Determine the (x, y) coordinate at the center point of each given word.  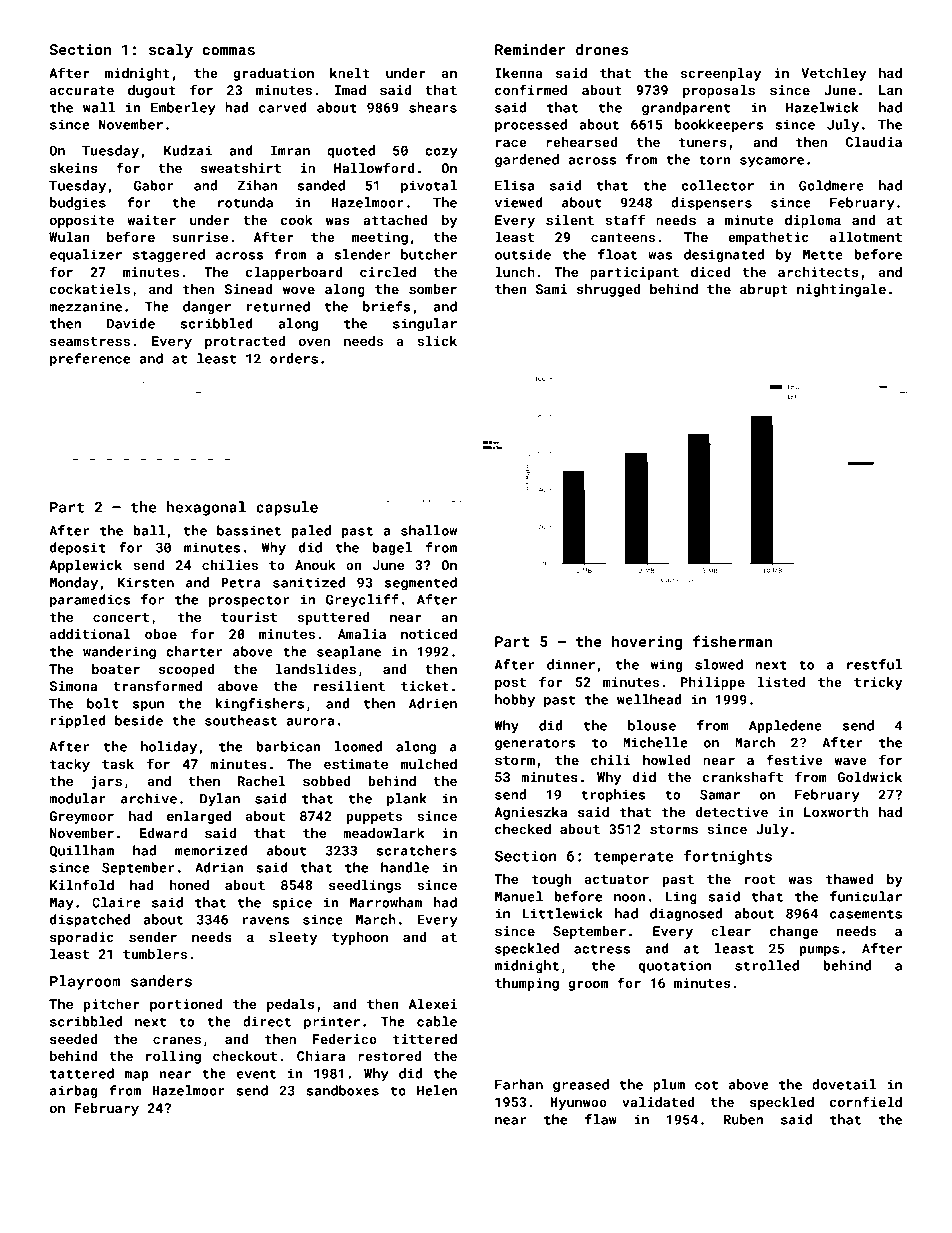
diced (710, 272)
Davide (131, 323)
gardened (527, 161)
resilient (349, 686)
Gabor (154, 185)
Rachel (262, 781)
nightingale (841, 290)
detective (731, 812)
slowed (719, 664)
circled (388, 272)
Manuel (519, 896)
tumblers (155, 954)
